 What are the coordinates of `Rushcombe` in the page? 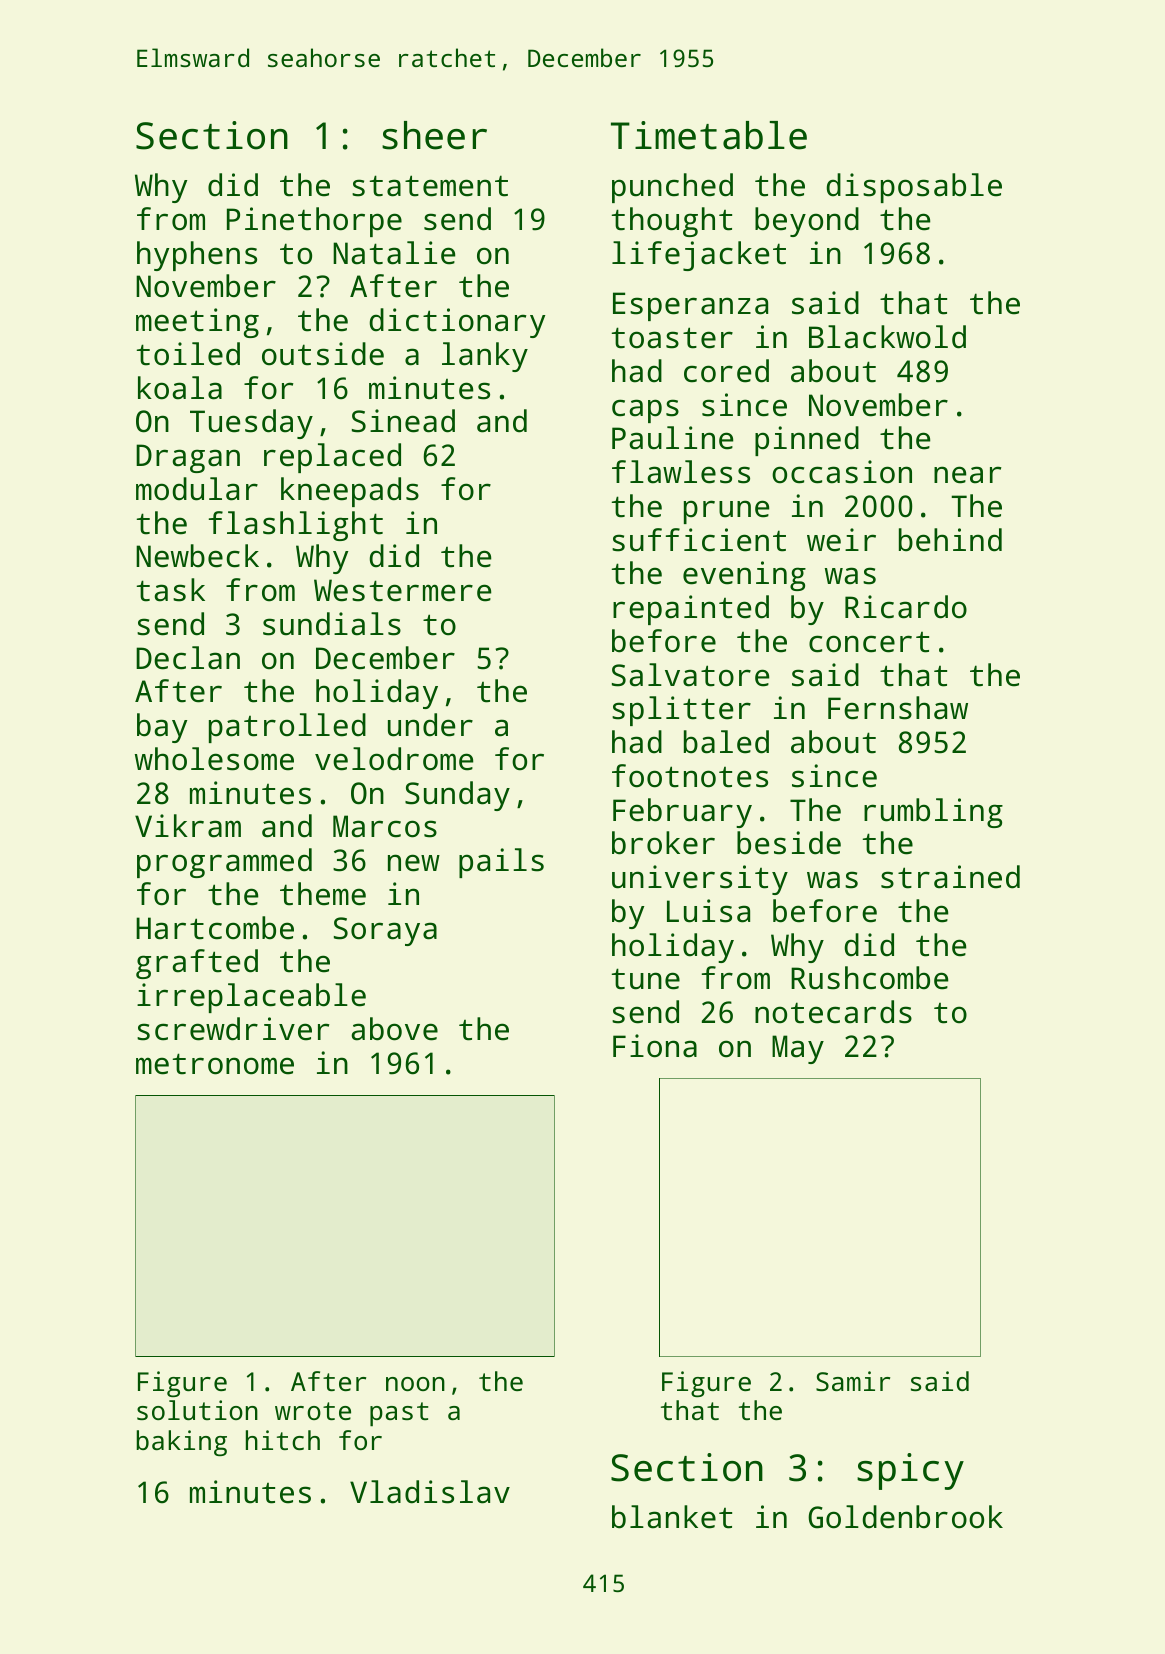 It's located at (869, 978).
